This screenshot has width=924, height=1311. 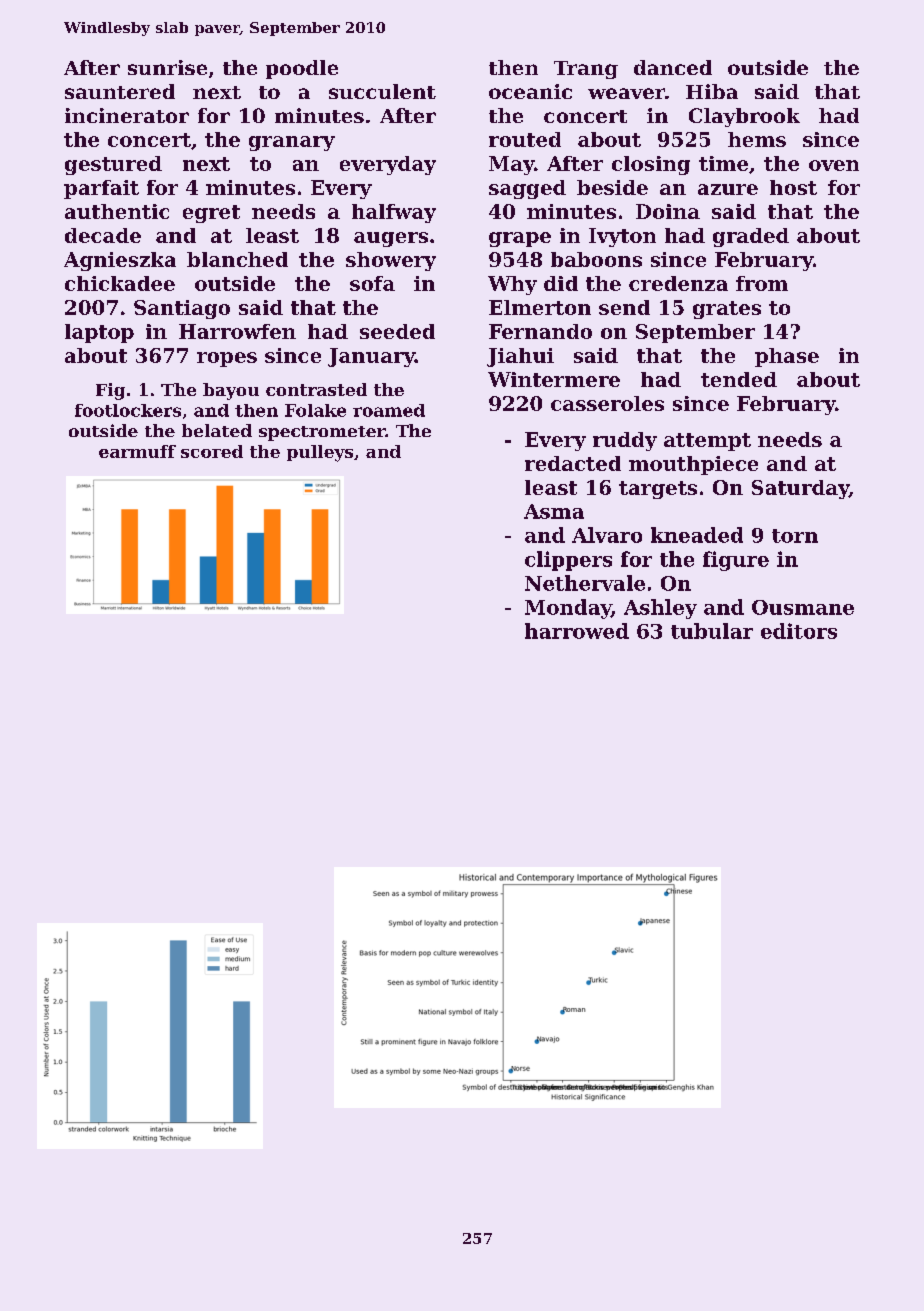 I want to click on chickadee, so click(x=120, y=283).
